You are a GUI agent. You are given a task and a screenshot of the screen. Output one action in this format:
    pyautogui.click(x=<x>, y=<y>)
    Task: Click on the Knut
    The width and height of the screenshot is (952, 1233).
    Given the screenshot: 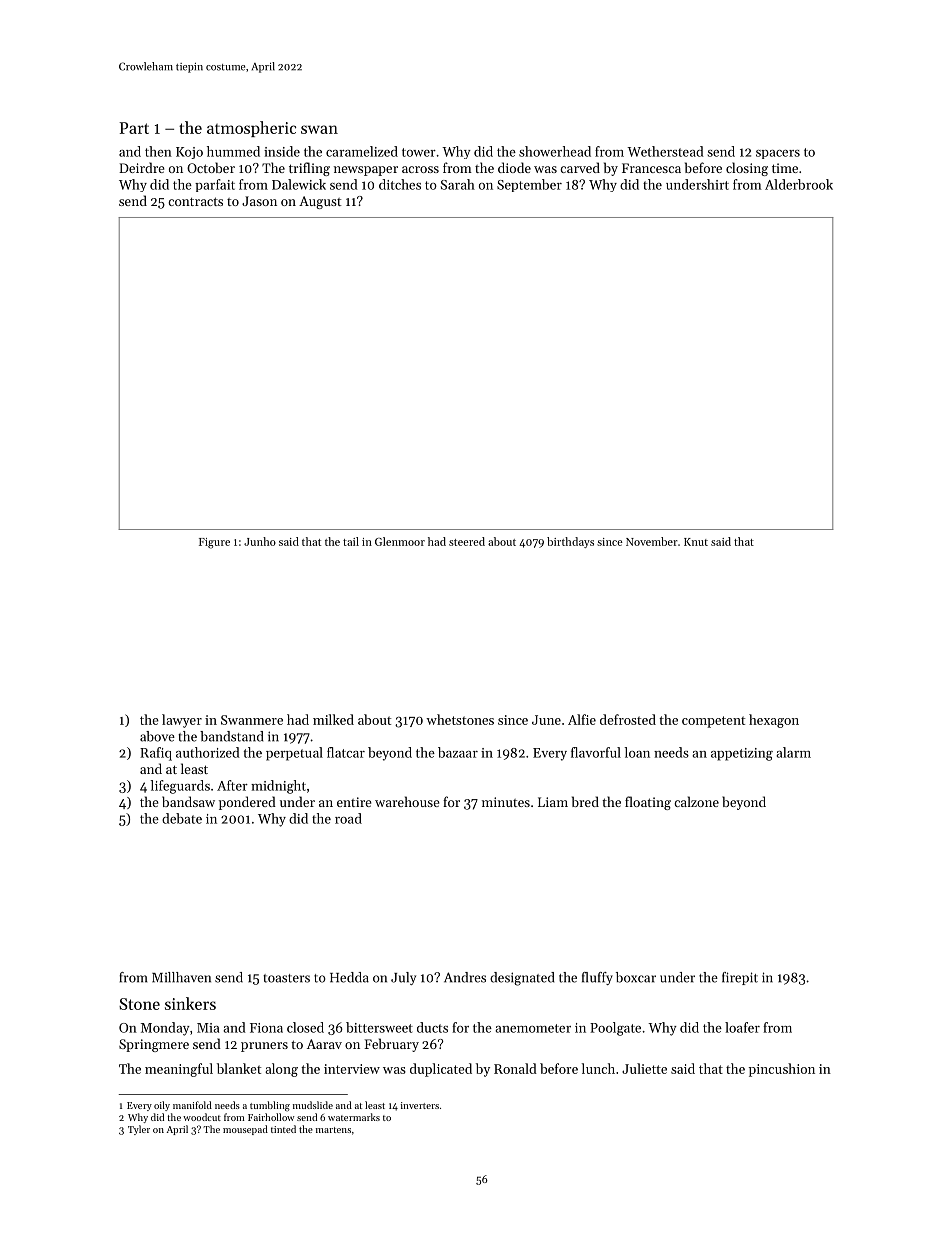 What is the action you would take?
    pyautogui.click(x=696, y=542)
